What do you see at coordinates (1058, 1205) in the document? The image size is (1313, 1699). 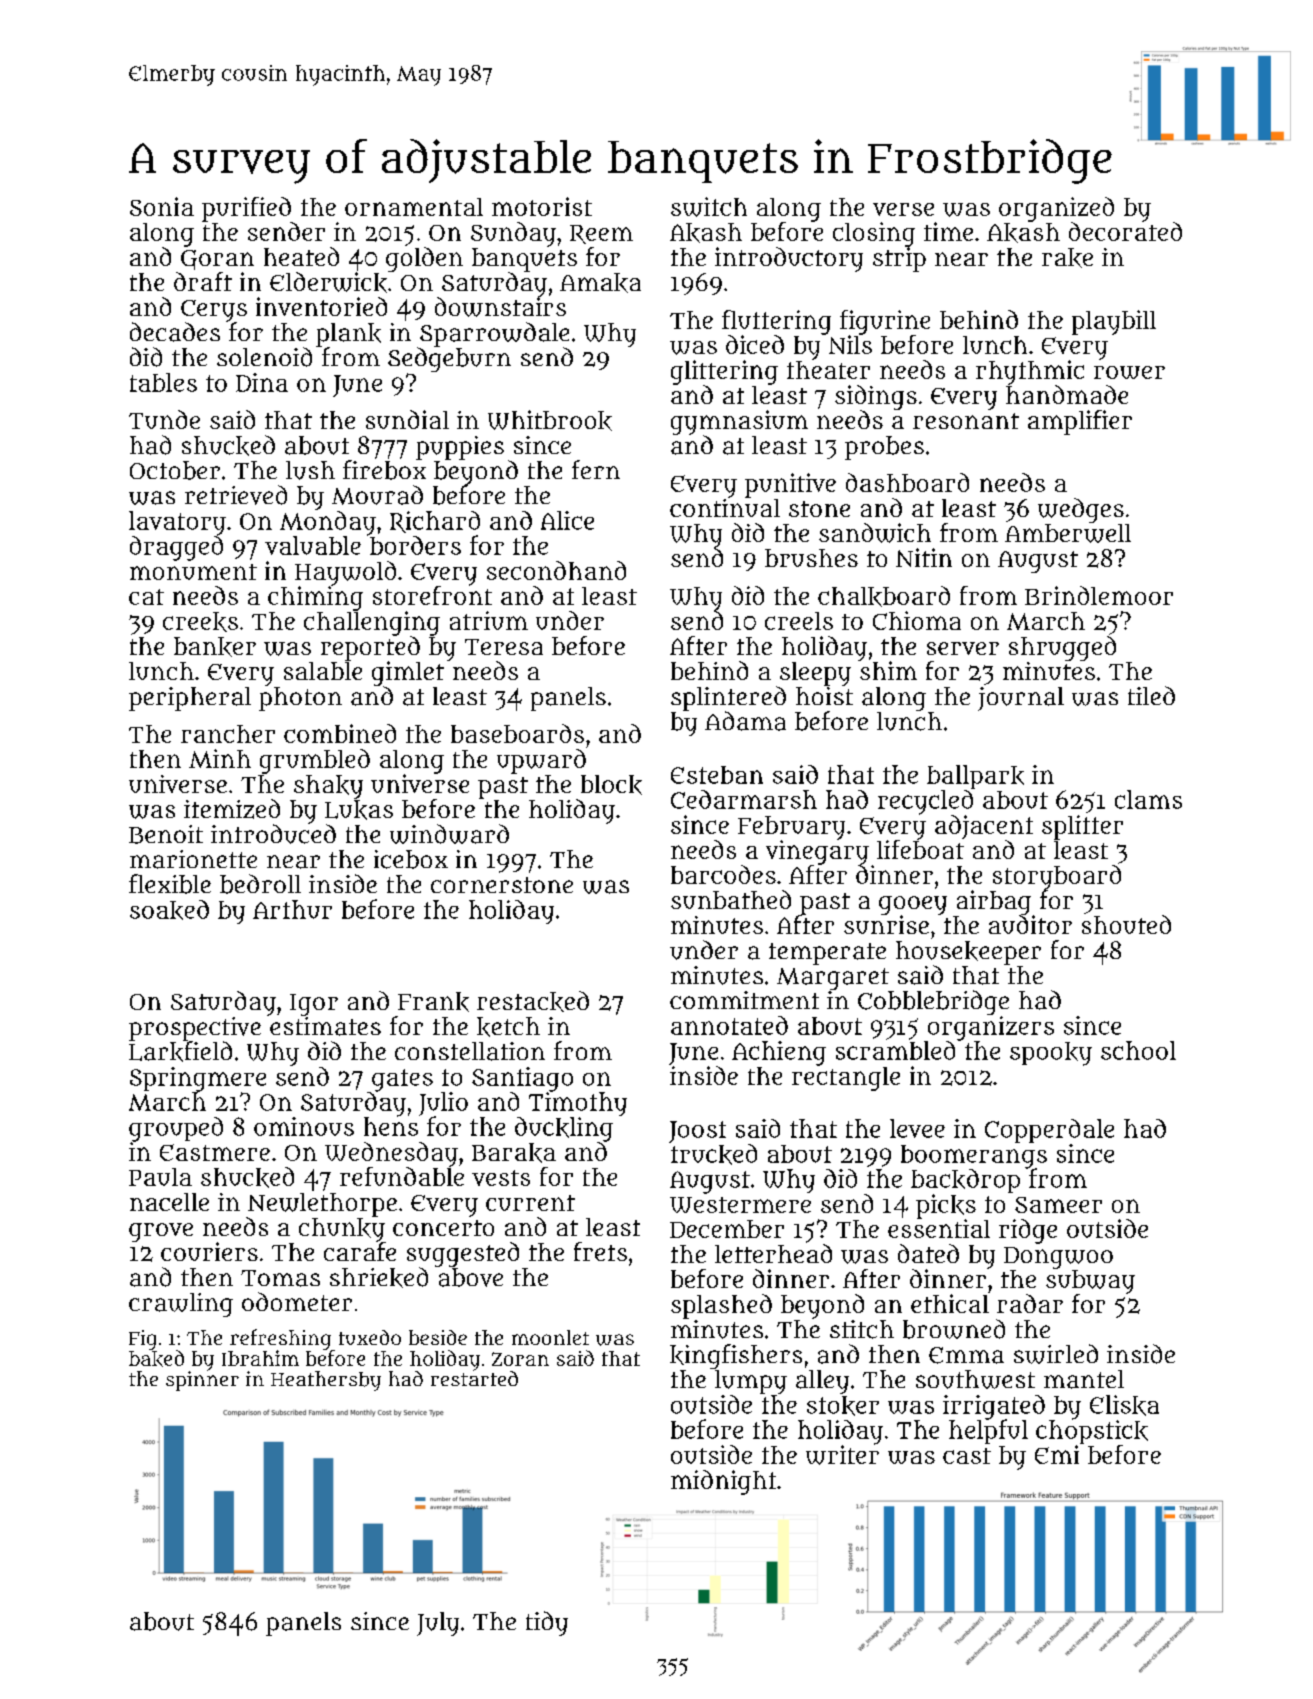 I see `Sameer` at bounding box center [1058, 1205].
